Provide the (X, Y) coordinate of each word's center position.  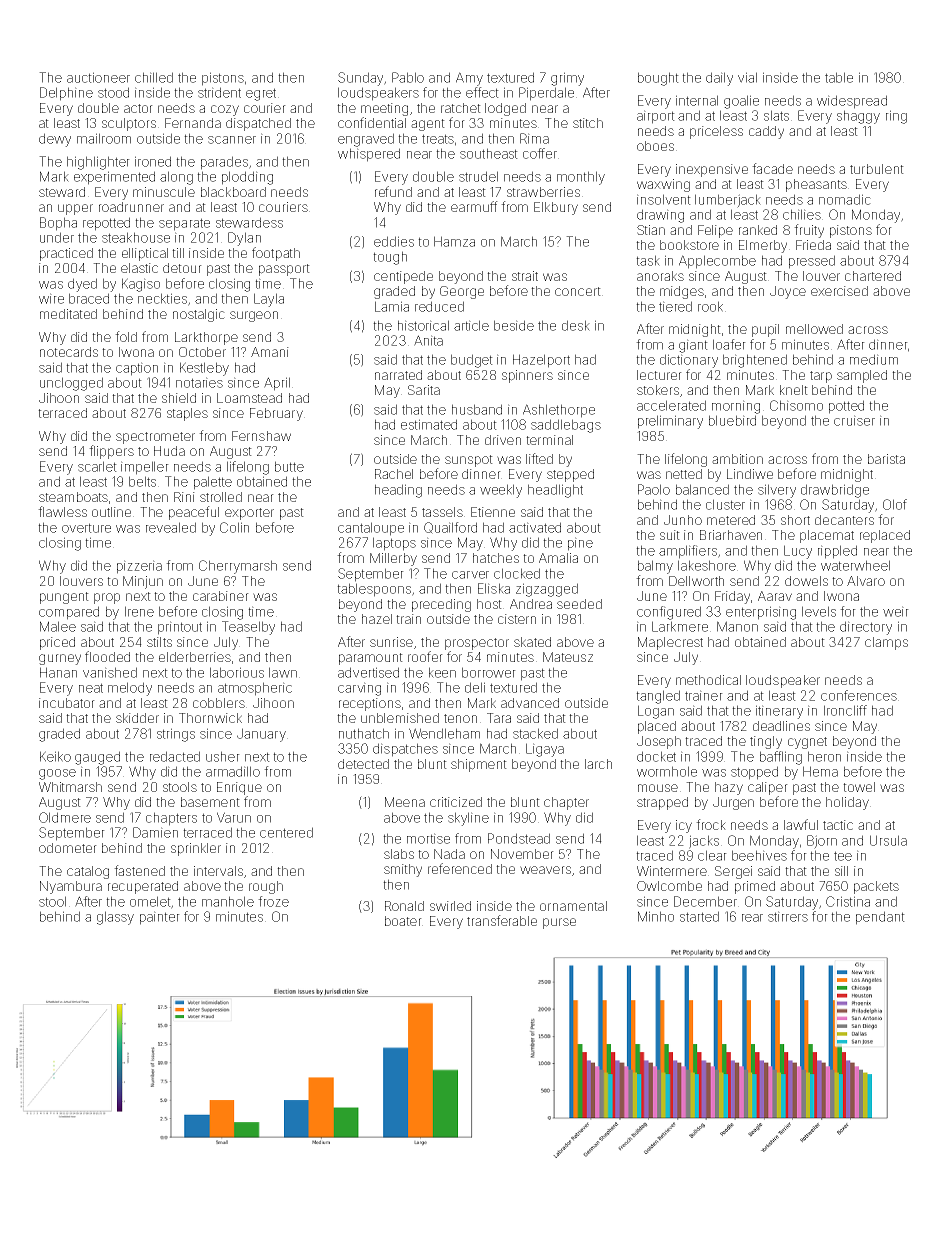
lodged (505, 109)
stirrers (788, 916)
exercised (839, 291)
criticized (456, 802)
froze (273, 901)
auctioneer (98, 77)
